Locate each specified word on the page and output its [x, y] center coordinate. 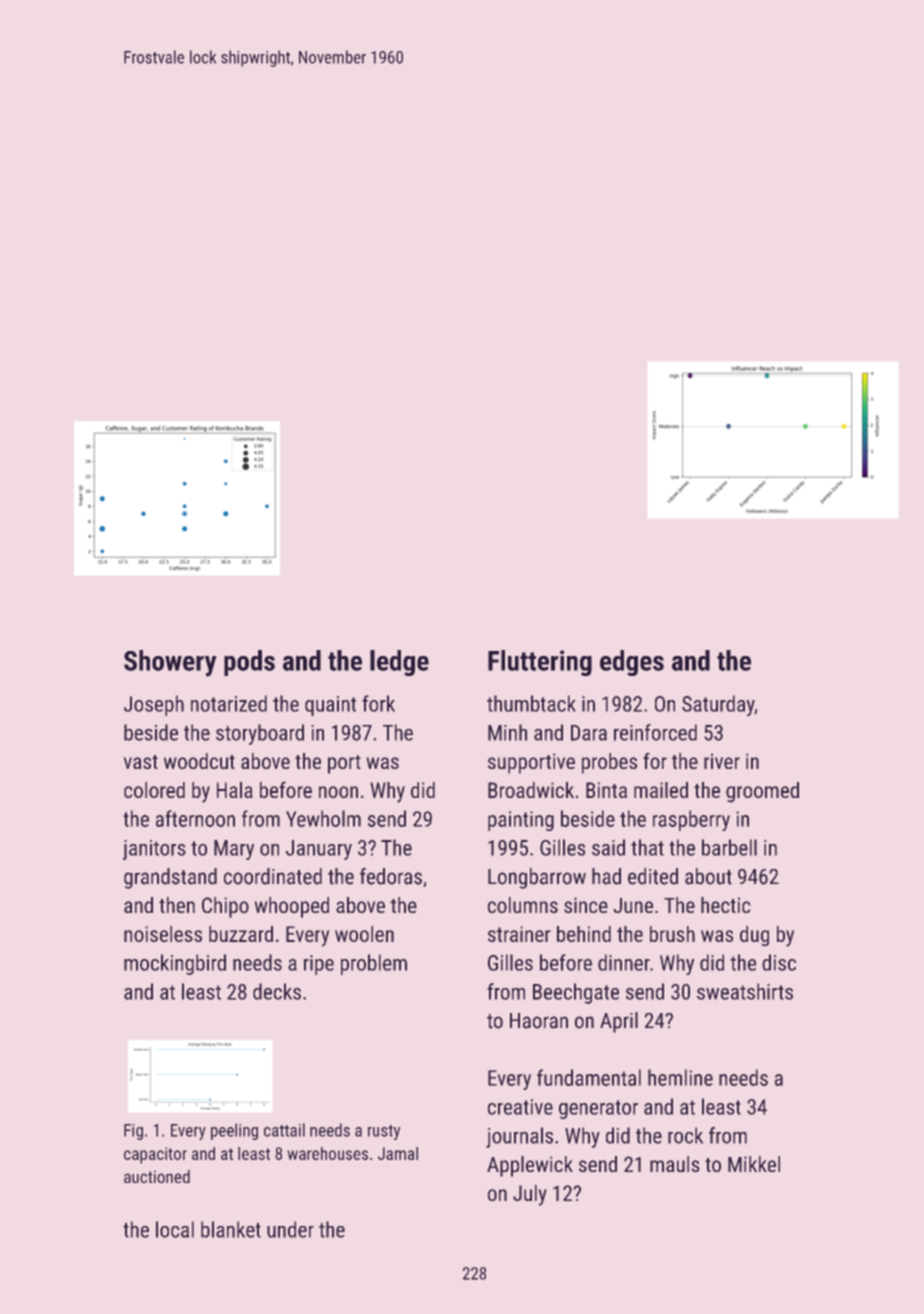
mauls [675, 1164]
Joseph [154, 705]
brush [672, 934]
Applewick [530, 1166]
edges [632, 663]
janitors [154, 850]
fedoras [391, 876]
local [175, 1229]
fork [378, 703]
